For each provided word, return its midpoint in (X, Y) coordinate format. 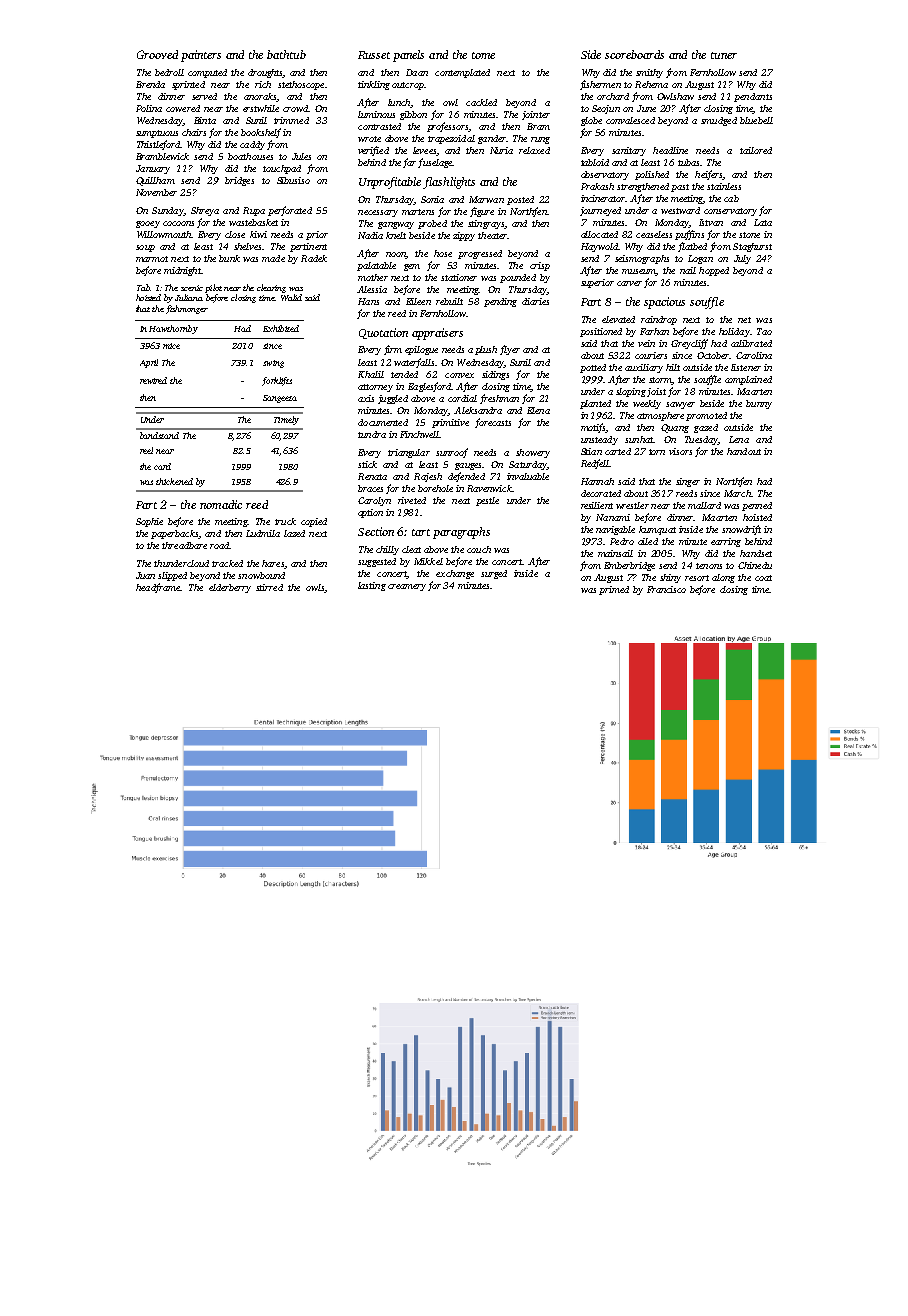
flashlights (449, 183)
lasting (372, 586)
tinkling (374, 85)
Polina (149, 108)
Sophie (149, 522)
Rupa (254, 211)
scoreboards (634, 54)
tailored (756, 150)
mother (373, 277)
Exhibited (281, 328)
